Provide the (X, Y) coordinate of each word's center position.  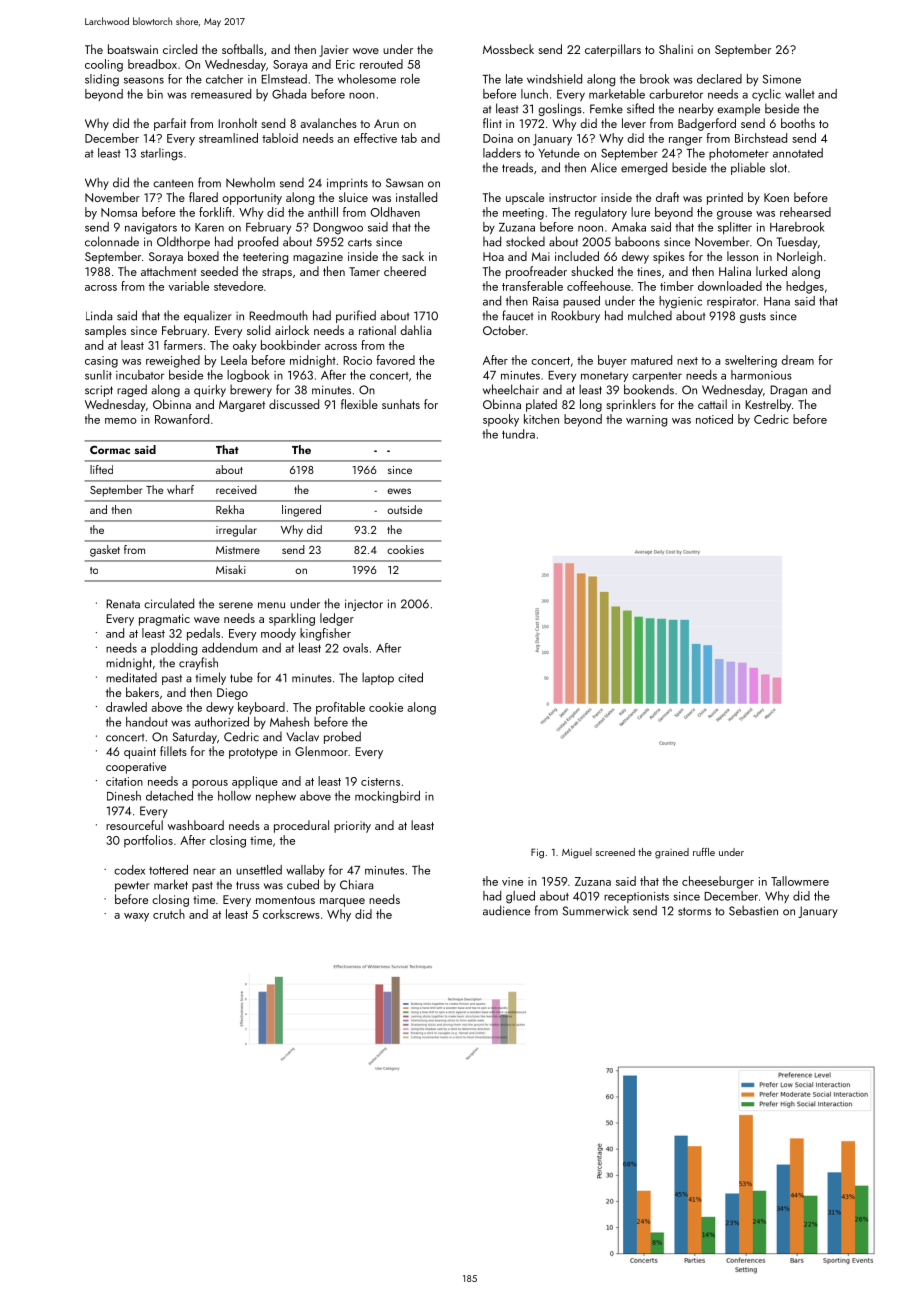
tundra (518, 434)
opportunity (252, 199)
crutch (169, 914)
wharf (180, 489)
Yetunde (559, 153)
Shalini (676, 49)
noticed (714, 419)
